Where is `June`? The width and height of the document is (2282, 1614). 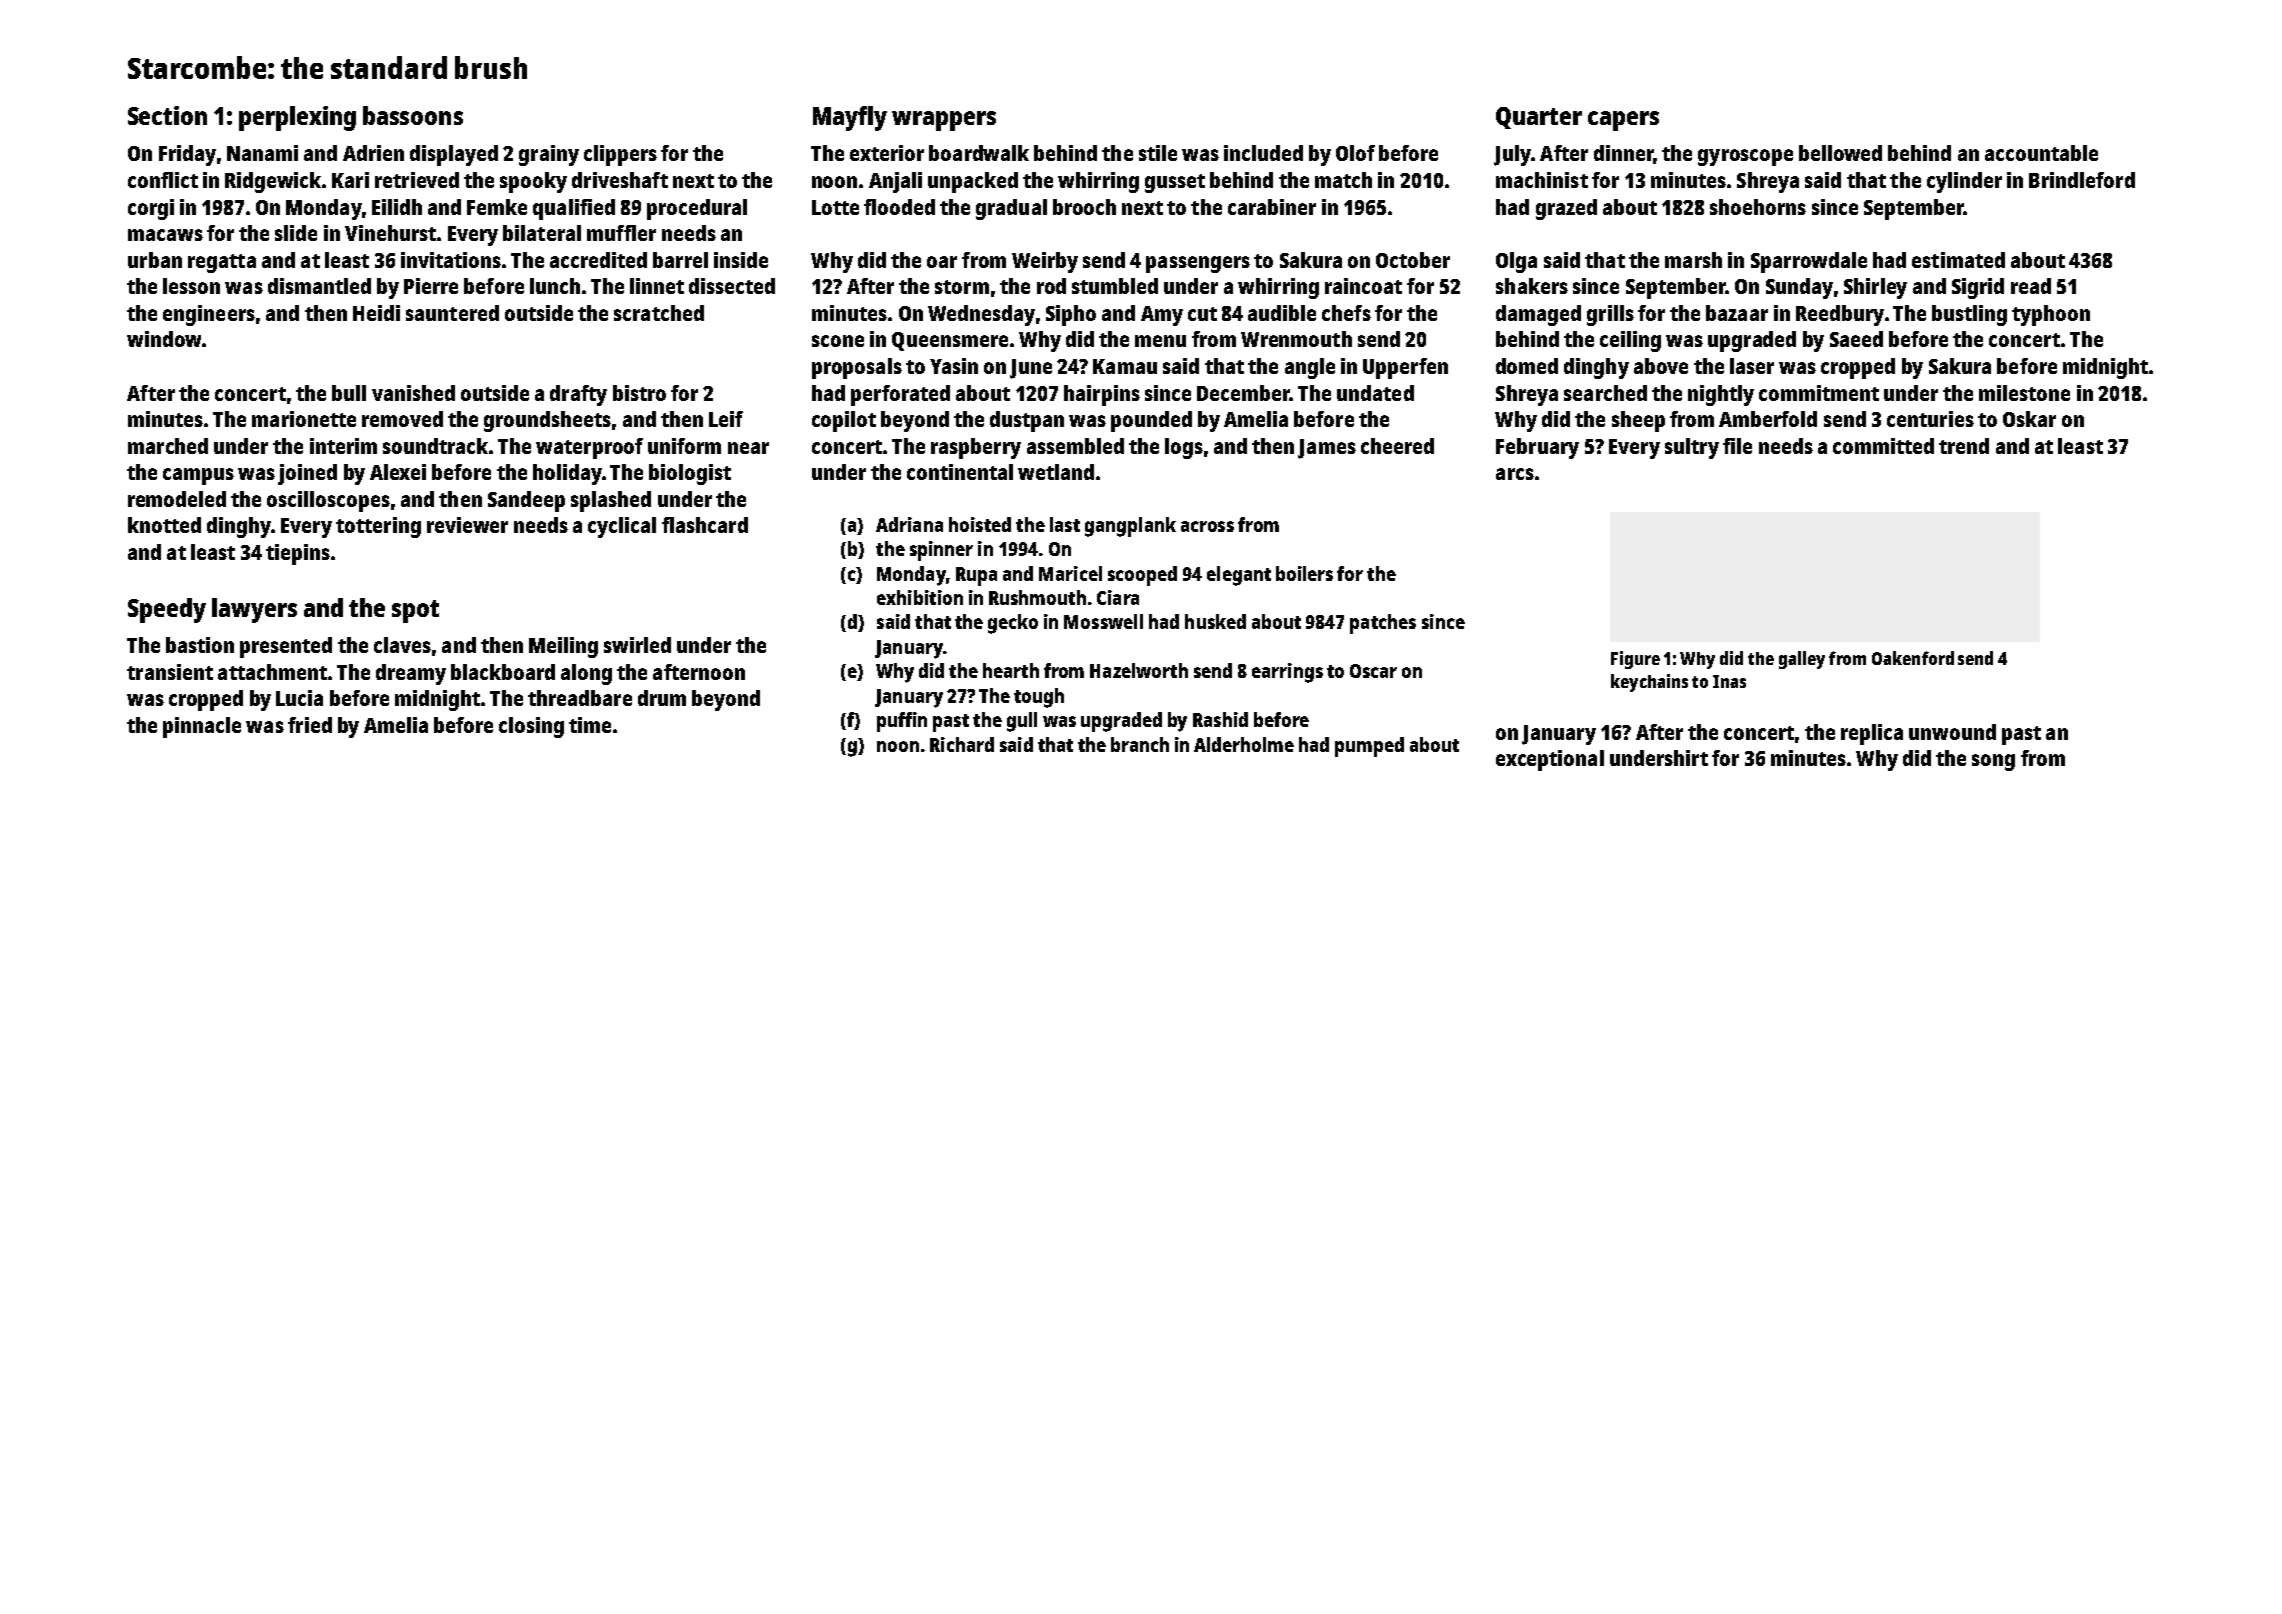
June is located at coordinates (1031, 369).
